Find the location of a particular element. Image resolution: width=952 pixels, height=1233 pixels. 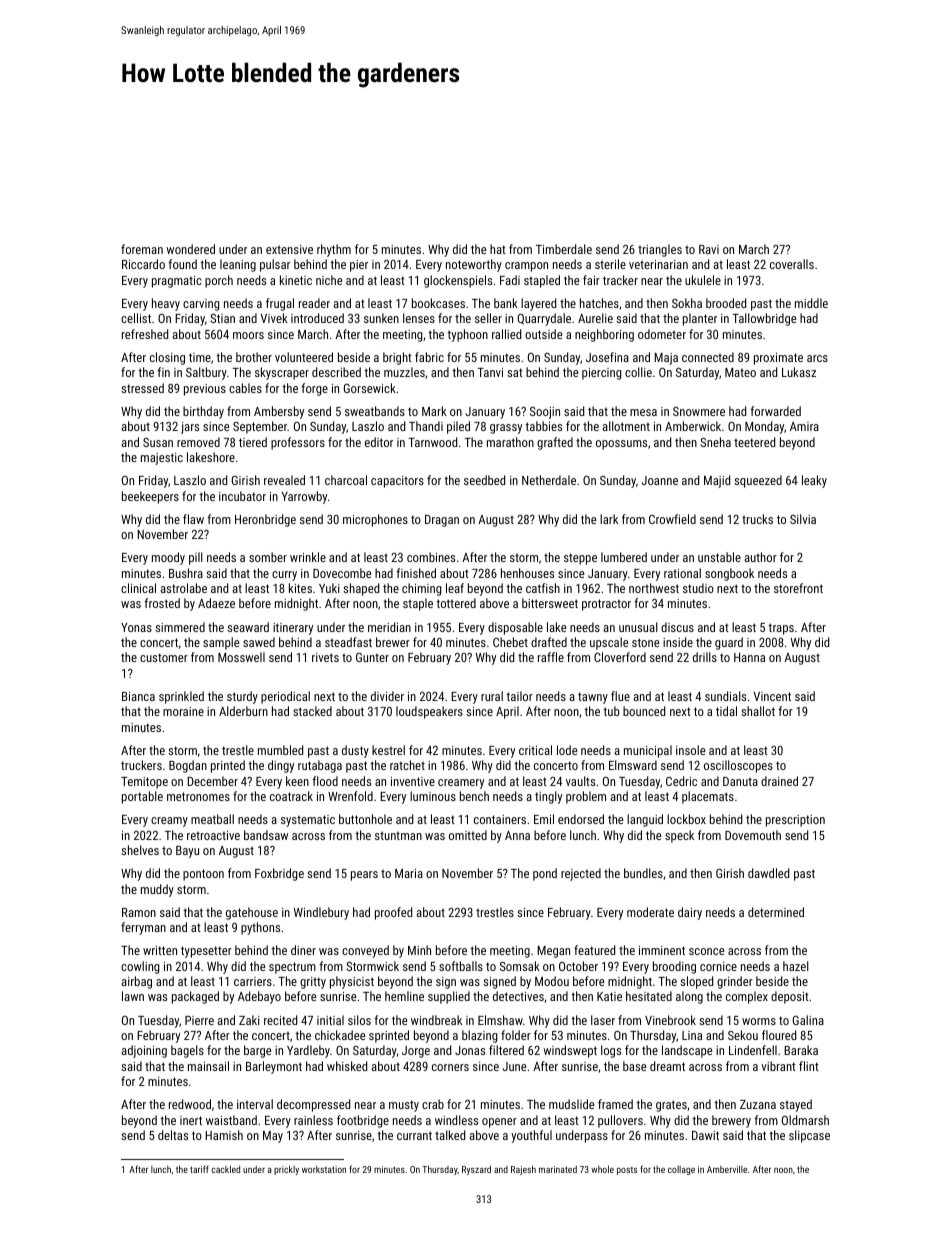

Ryszard is located at coordinates (476, 1170).
